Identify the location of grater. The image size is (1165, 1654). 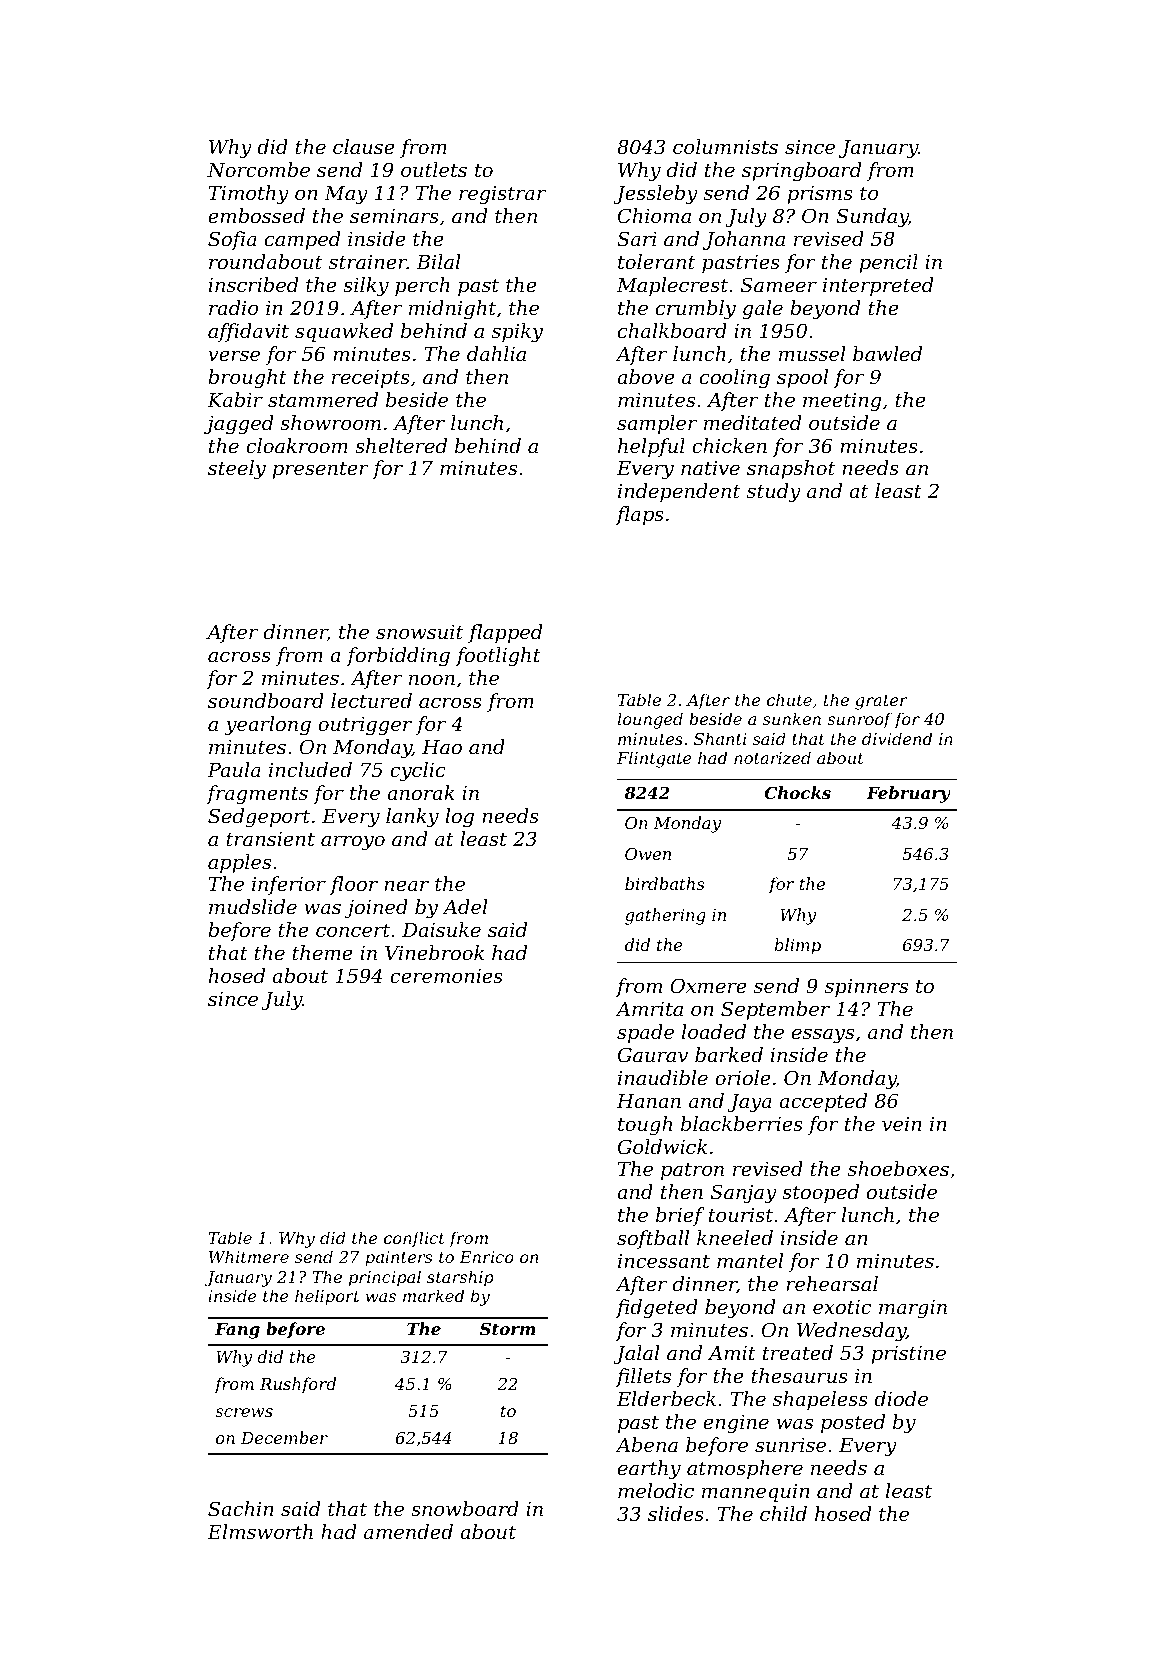
(881, 702).
